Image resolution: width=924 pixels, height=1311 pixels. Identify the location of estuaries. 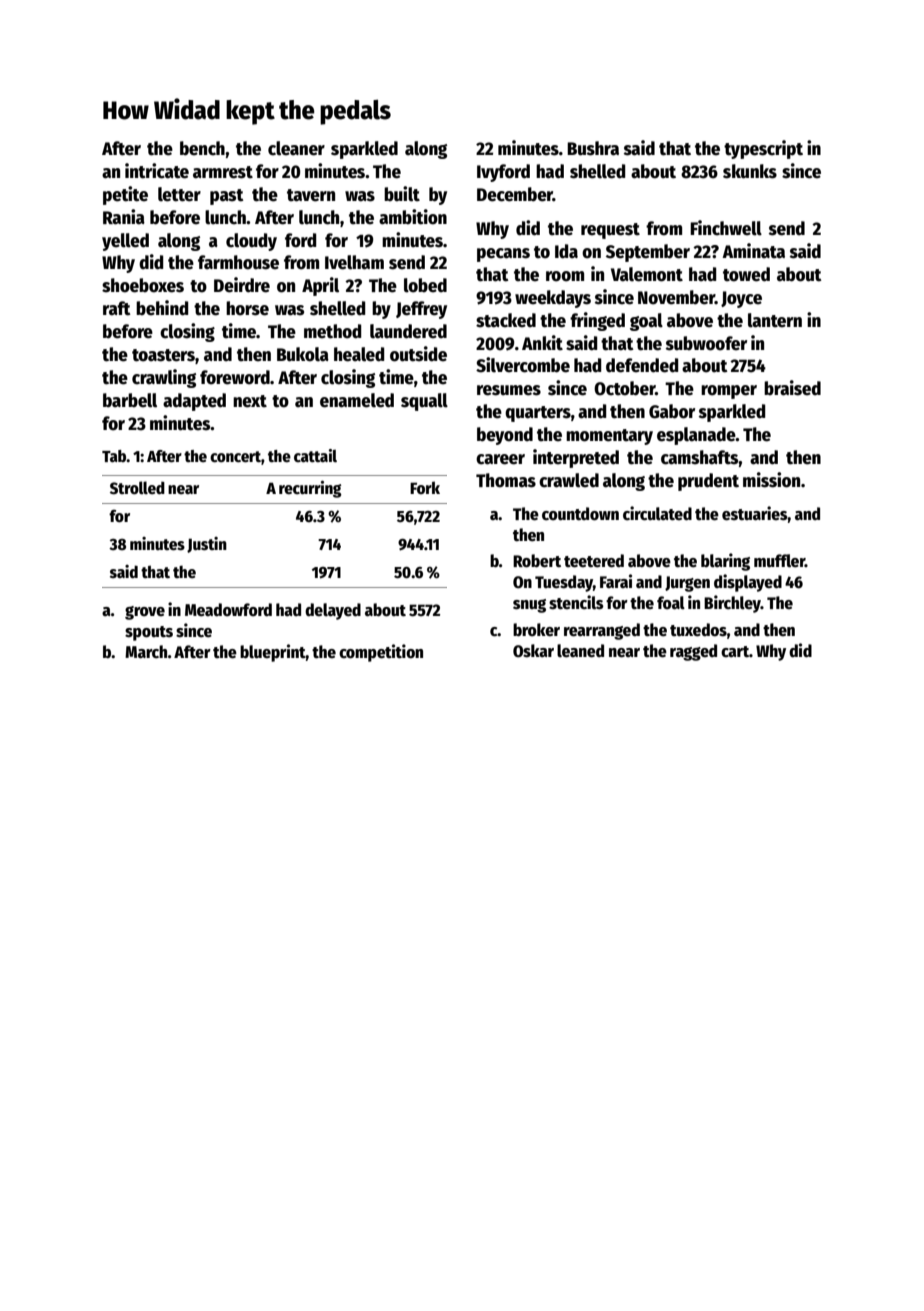
(755, 513).
